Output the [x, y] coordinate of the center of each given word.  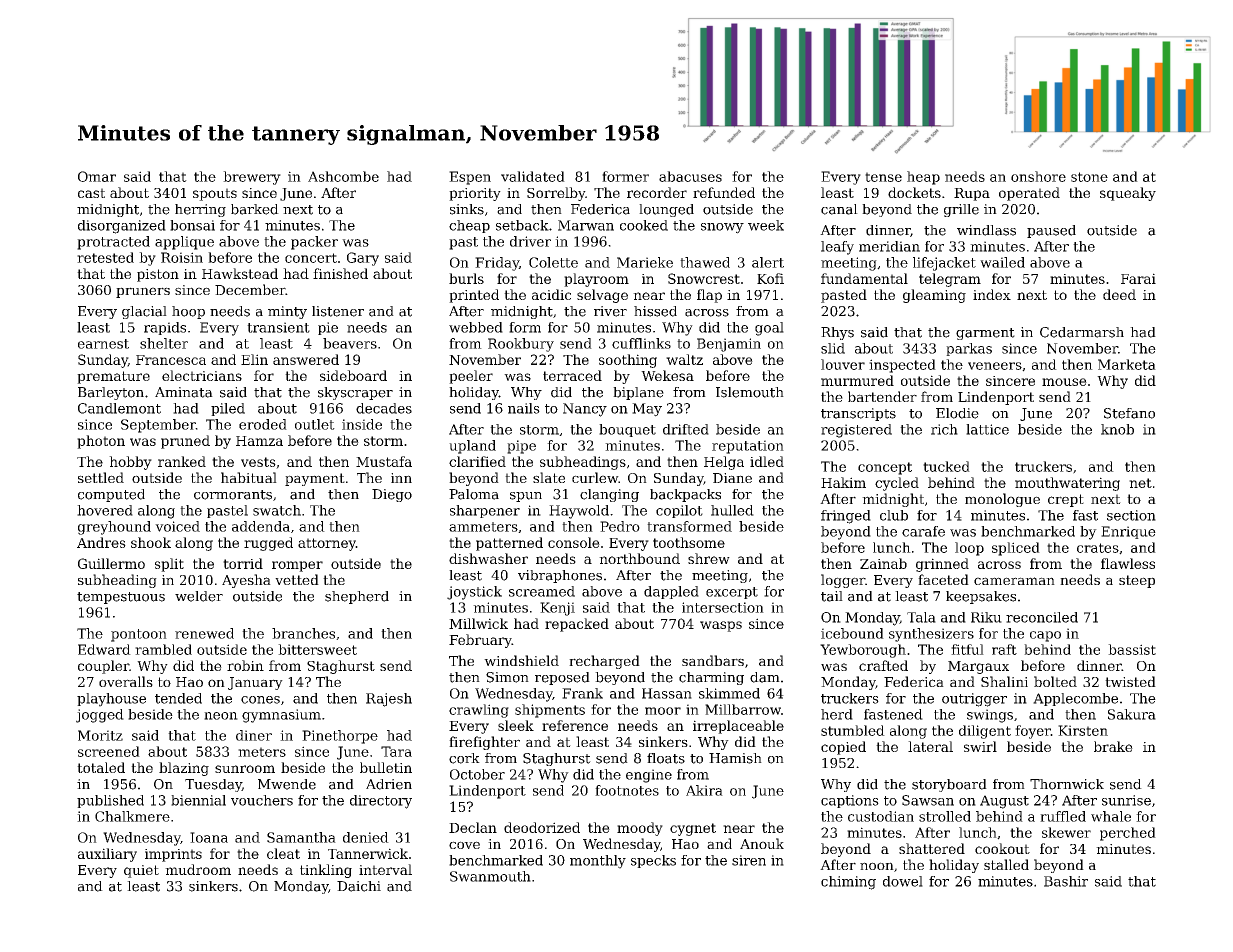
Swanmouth [490, 876]
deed [1119, 294]
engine [649, 776]
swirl [980, 746]
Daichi [359, 886]
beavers [350, 343]
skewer [1066, 832]
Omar [97, 176]
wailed [1002, 262]
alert [768, 262]
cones [260, 700]
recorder [657, 192]
